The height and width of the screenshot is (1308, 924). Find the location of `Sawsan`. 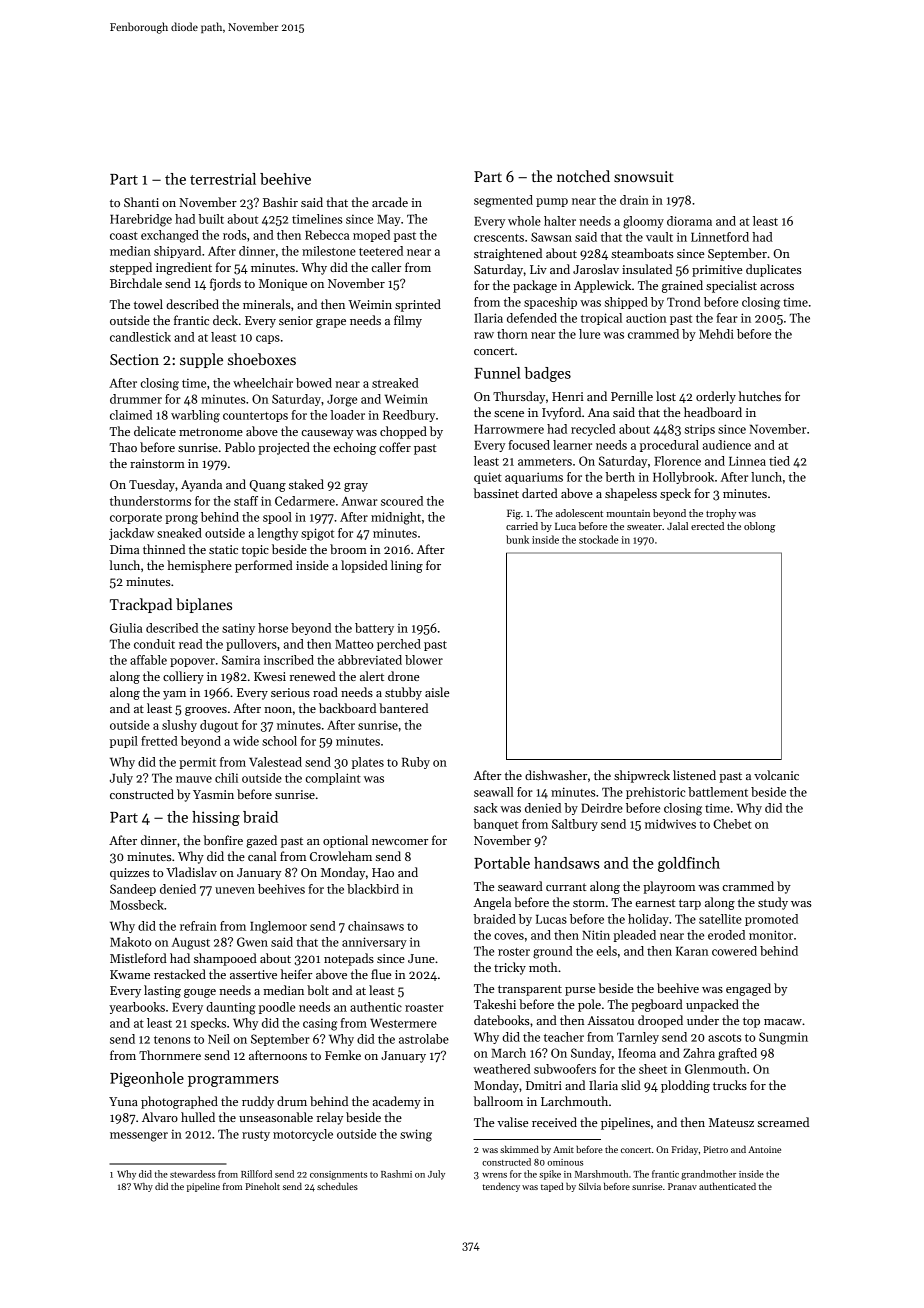

Sawsan is located at coordinates (551, 237).
